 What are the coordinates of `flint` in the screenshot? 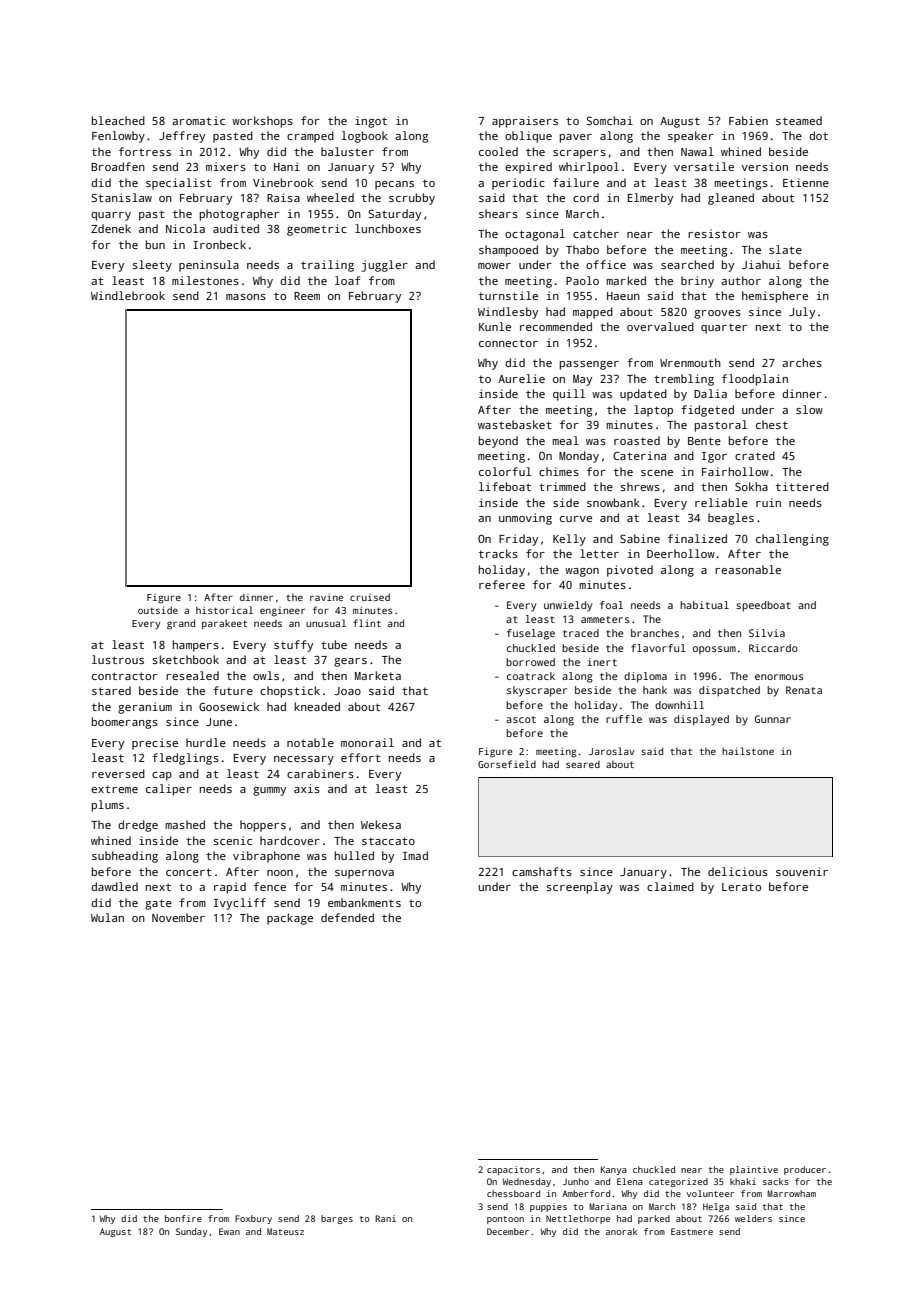 It's located at (367, 623).
